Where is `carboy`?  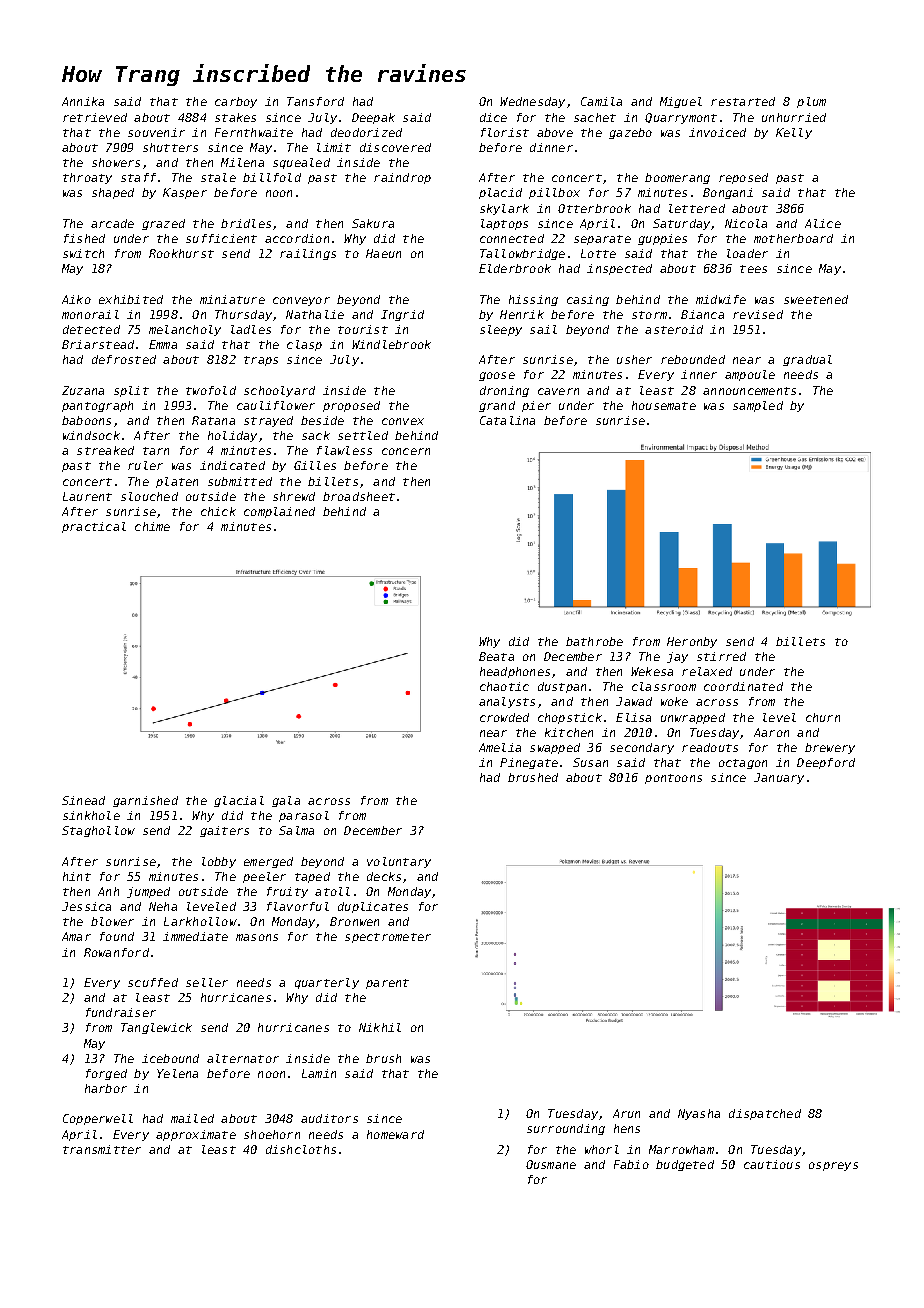 carboy is located at coordinates (236, 102).
